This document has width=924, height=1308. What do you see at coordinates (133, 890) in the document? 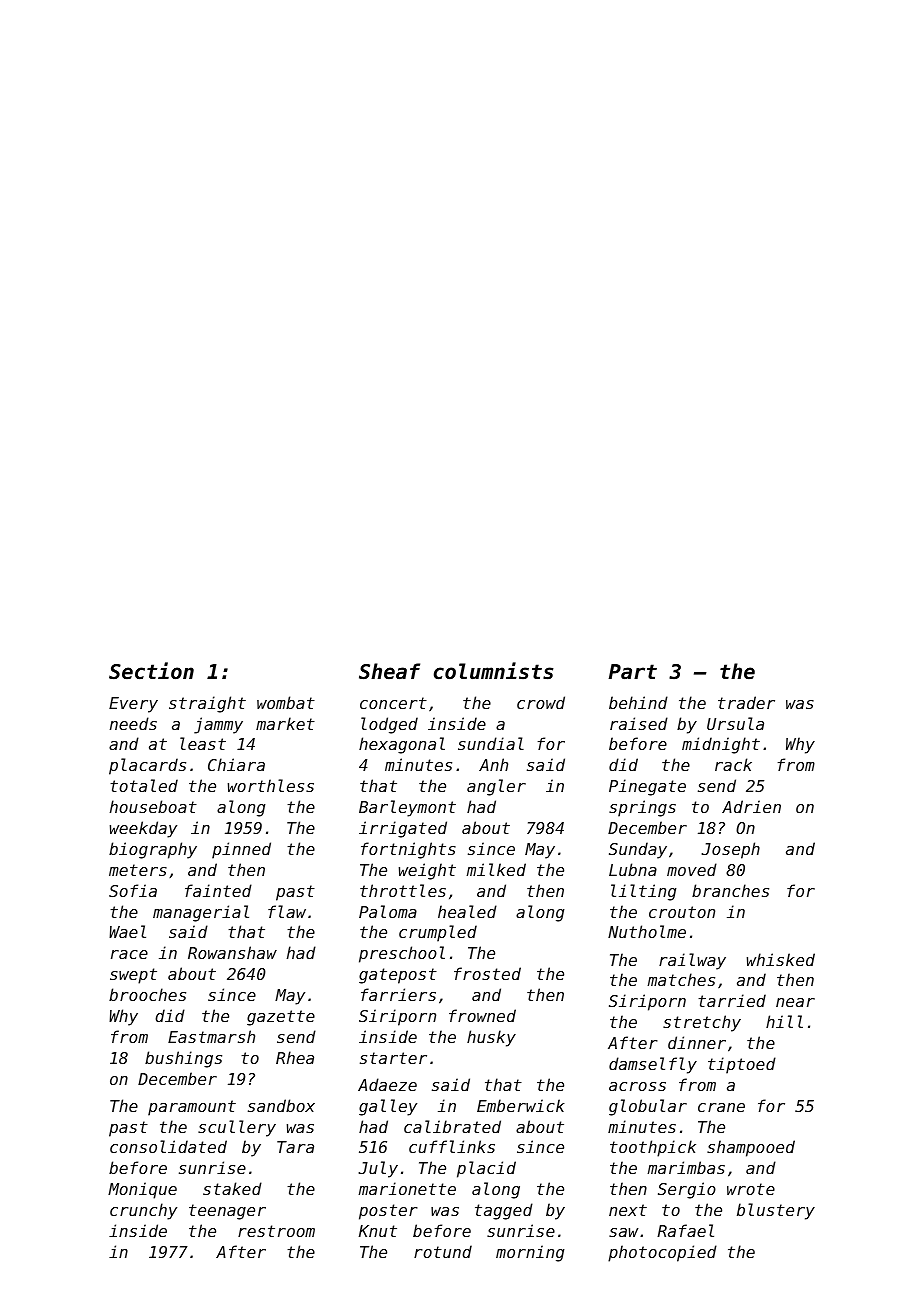
I see `Sofia` at bounding box center [133, 890].
